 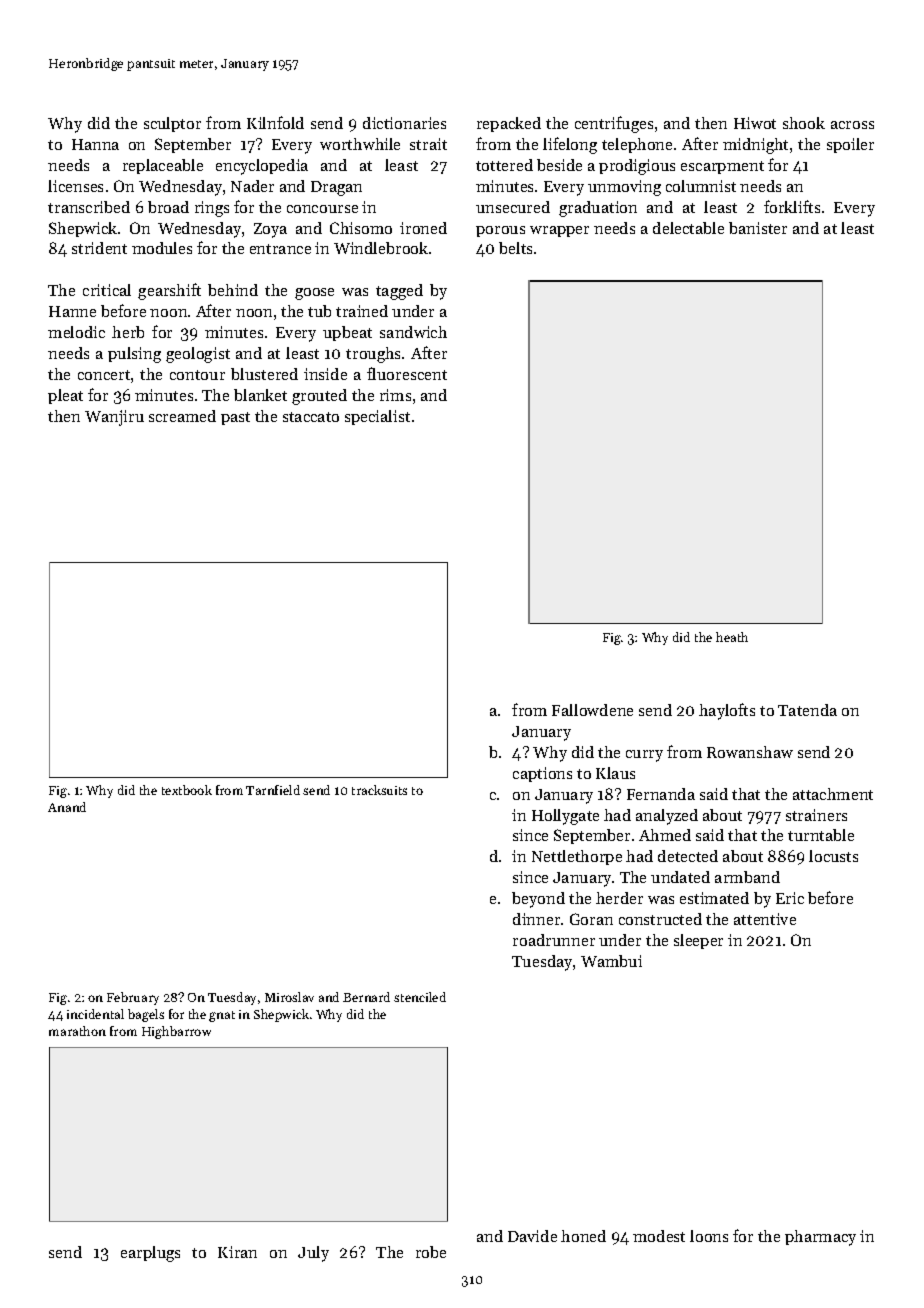 I want to click on tracksuits, so click(x=379, y=790).
